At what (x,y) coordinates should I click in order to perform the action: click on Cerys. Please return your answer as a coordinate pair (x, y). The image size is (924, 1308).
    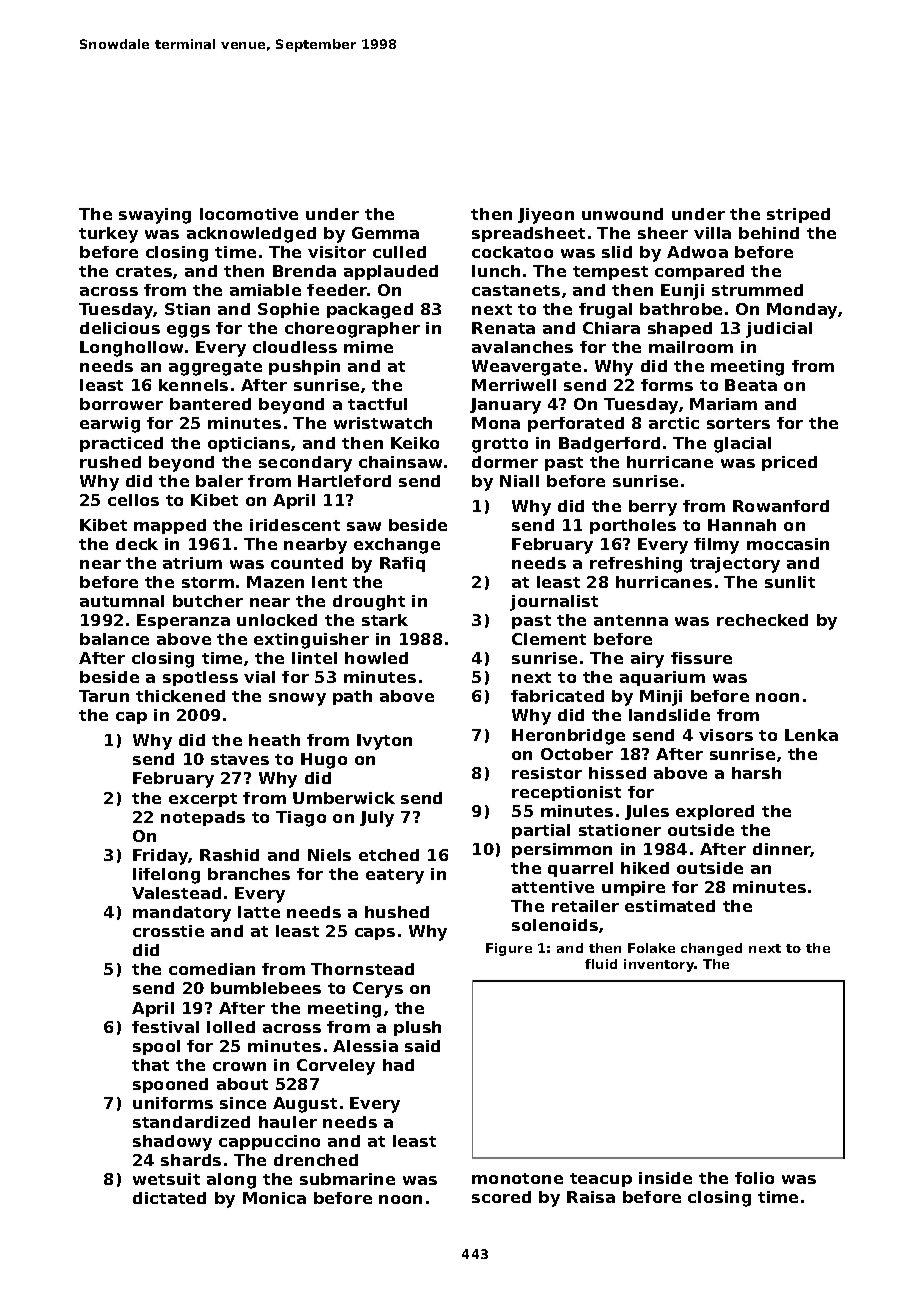
    Looking at the image, I should click on (378, 990).
